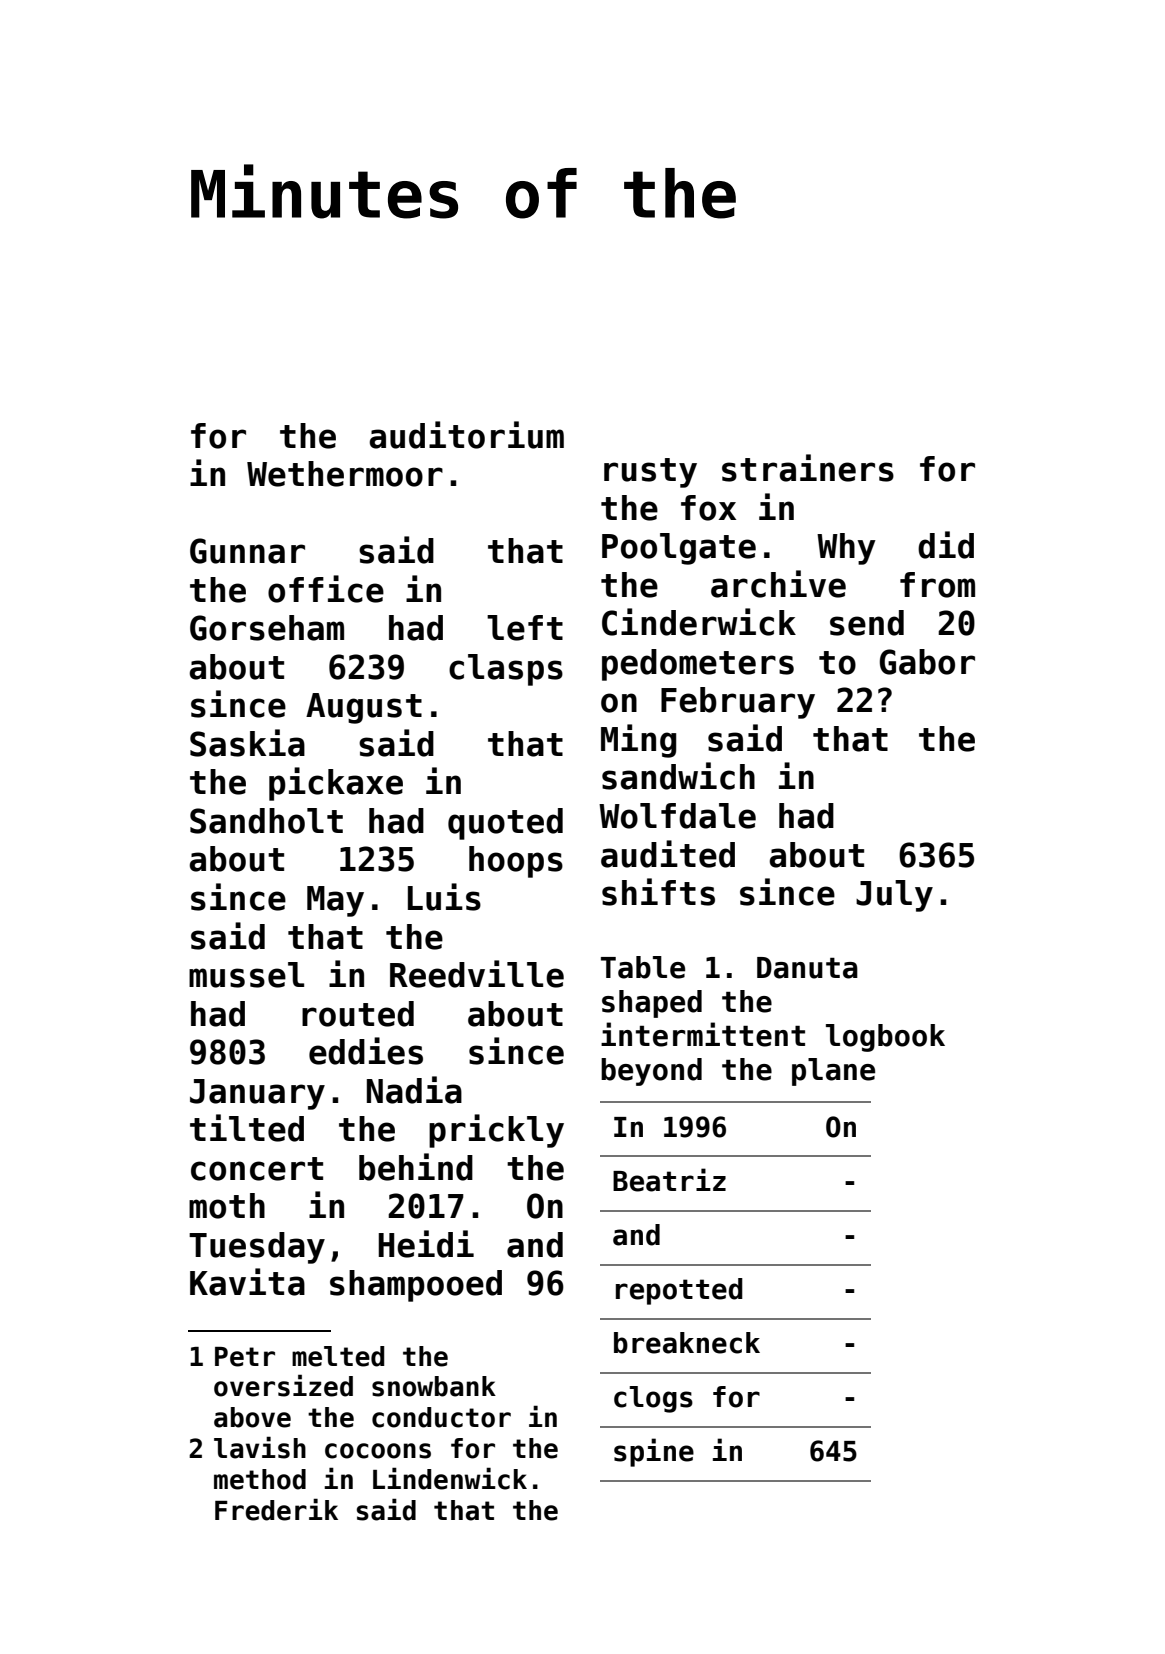  What do you see at coordinates (466, 435) in the page?
I see `auditorium` at bounding box center [466, 435].
